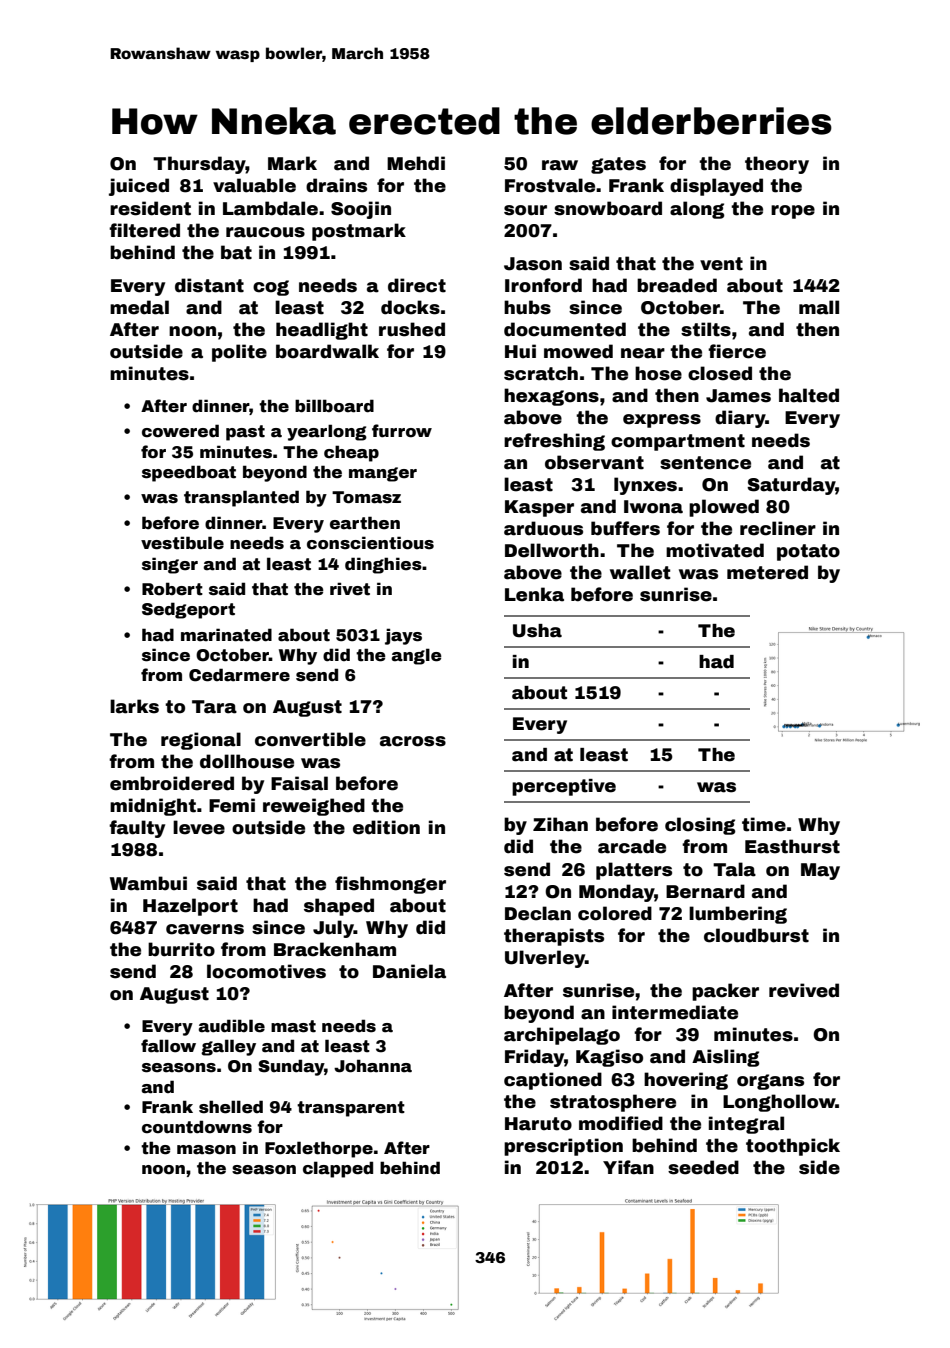 Image resolution: width=950 pixels, height=1348 pixels. What do you see at coordinates (793, 1147) in the screenshot?
I see `toothpick` at bounding box center [793, 1147].
